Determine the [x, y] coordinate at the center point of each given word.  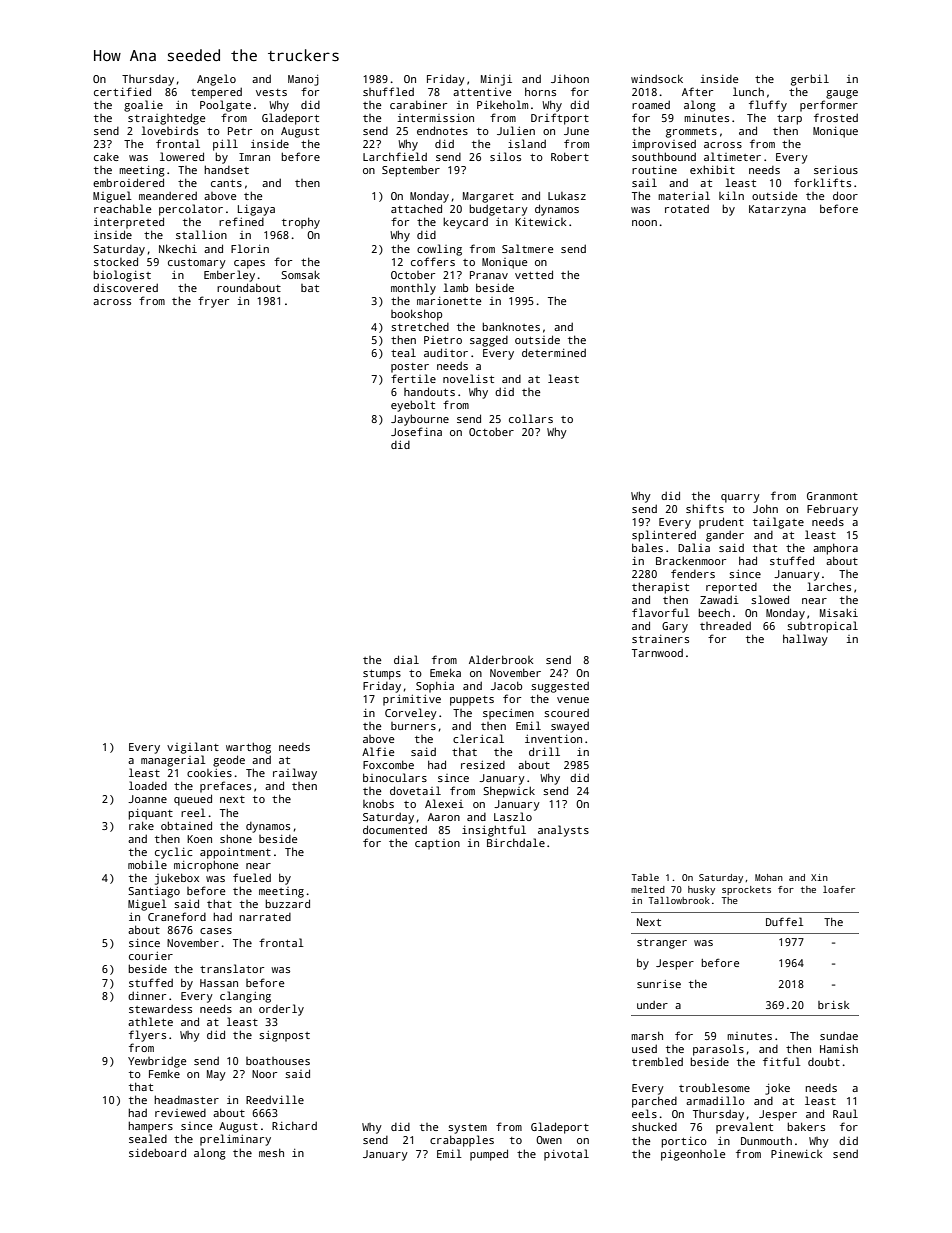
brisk [833, 1005]
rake [141, 825]
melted [648, 889]
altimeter [732, 156]
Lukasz [567, 196]
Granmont [832, 496]
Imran [254, 157]
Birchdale [516, 842]
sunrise [659, 984]
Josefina [416, 431]
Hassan [219, 983]
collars [531, 418]
